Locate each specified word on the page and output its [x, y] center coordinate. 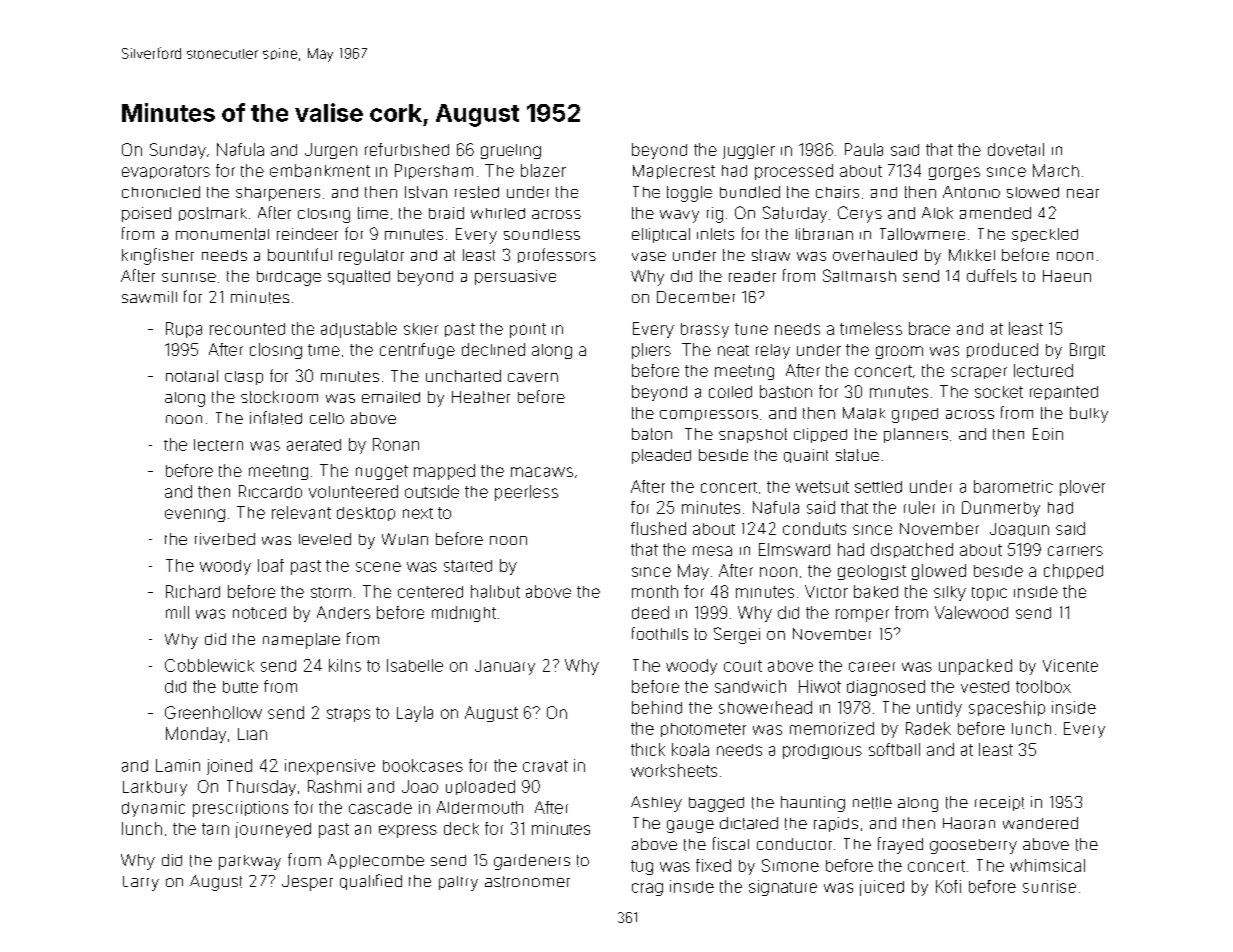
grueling [511, 151]
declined [493, 349]
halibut [495, 591]
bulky [1089, 415]
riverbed [225, 539]
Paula [864, 149]
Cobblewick [209, 665]
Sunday [178, 151]
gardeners [532, 862]
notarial [192, 376]
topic [989, 594]
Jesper [307, 883]
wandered [1040, 823]
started [468, 566]
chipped [1073, 571]
